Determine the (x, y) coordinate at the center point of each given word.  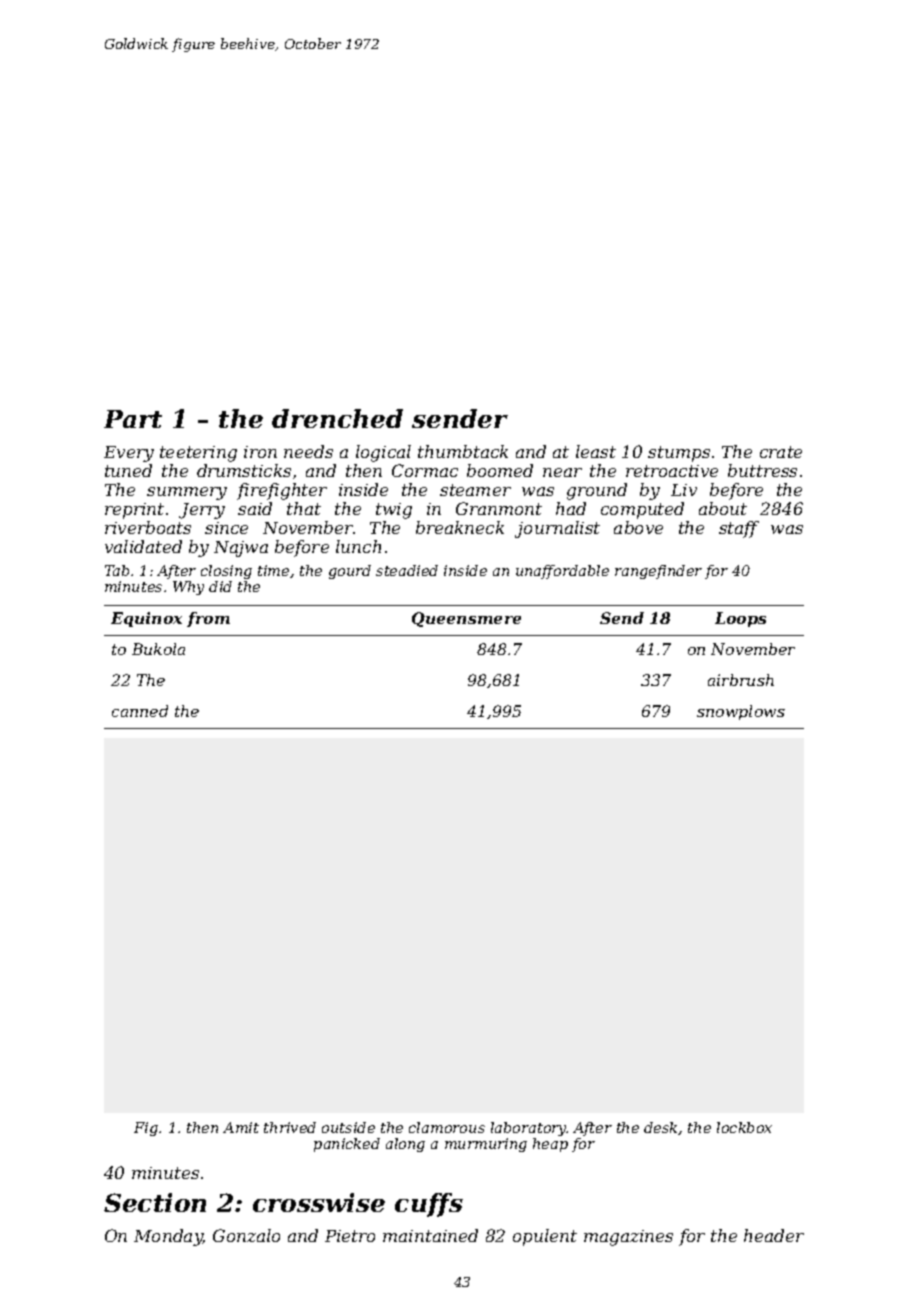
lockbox (744, 1127)
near (562, 472)
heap (550, 1145)
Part (133, 419)
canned (140, 711)
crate (781, 452)
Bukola (158, 649)
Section (155, 1202)
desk (660, 1127)
